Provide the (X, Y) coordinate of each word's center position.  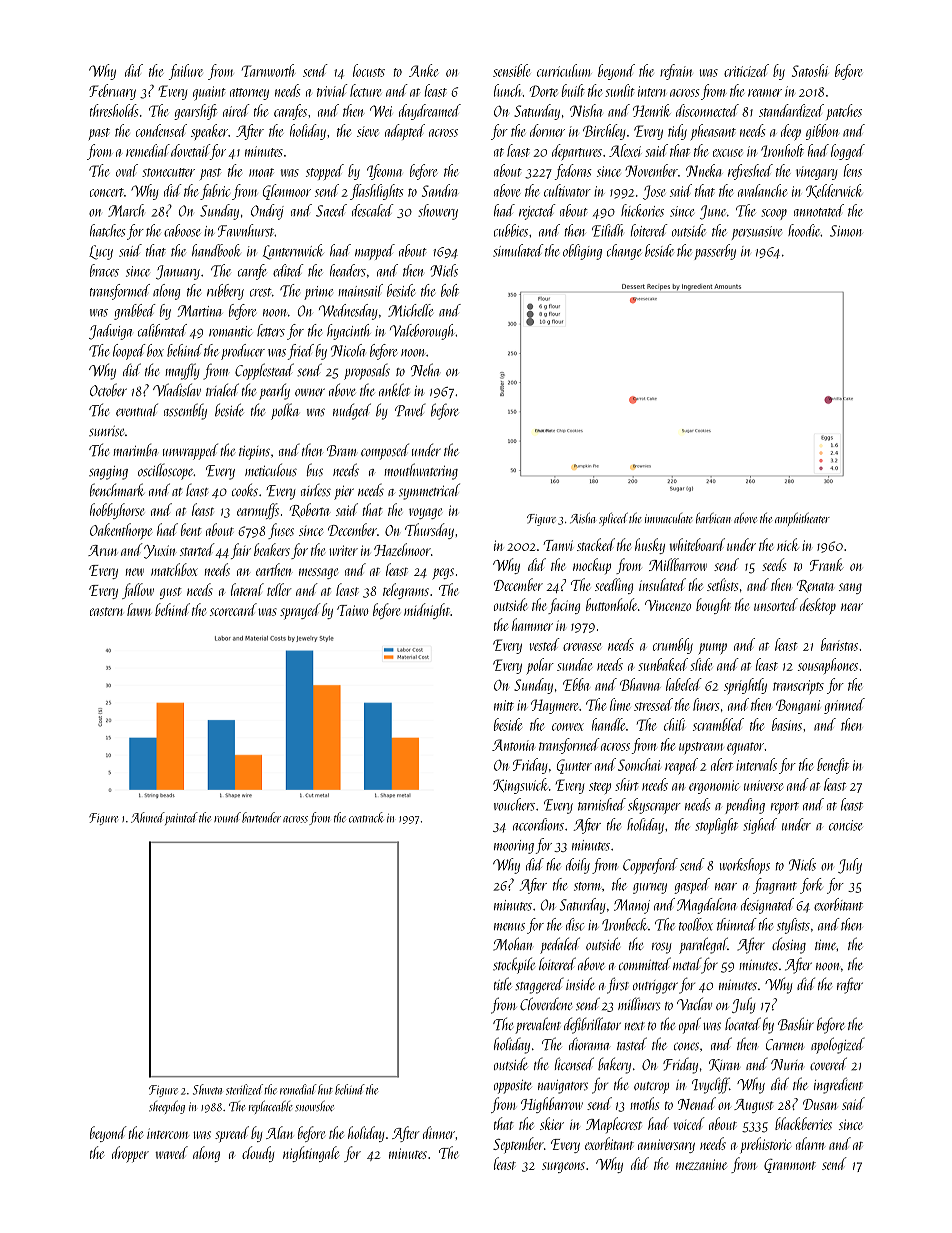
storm (587, 886)
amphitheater (802, 519)
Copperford (650, 866)
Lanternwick (293, 252)
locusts (369, 70)
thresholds (114, 110)
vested (544, 644)
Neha (425, 369)
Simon (846, 231)
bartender (261, 817)
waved (171, 1152)
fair (241, 551)
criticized (746, 70)
